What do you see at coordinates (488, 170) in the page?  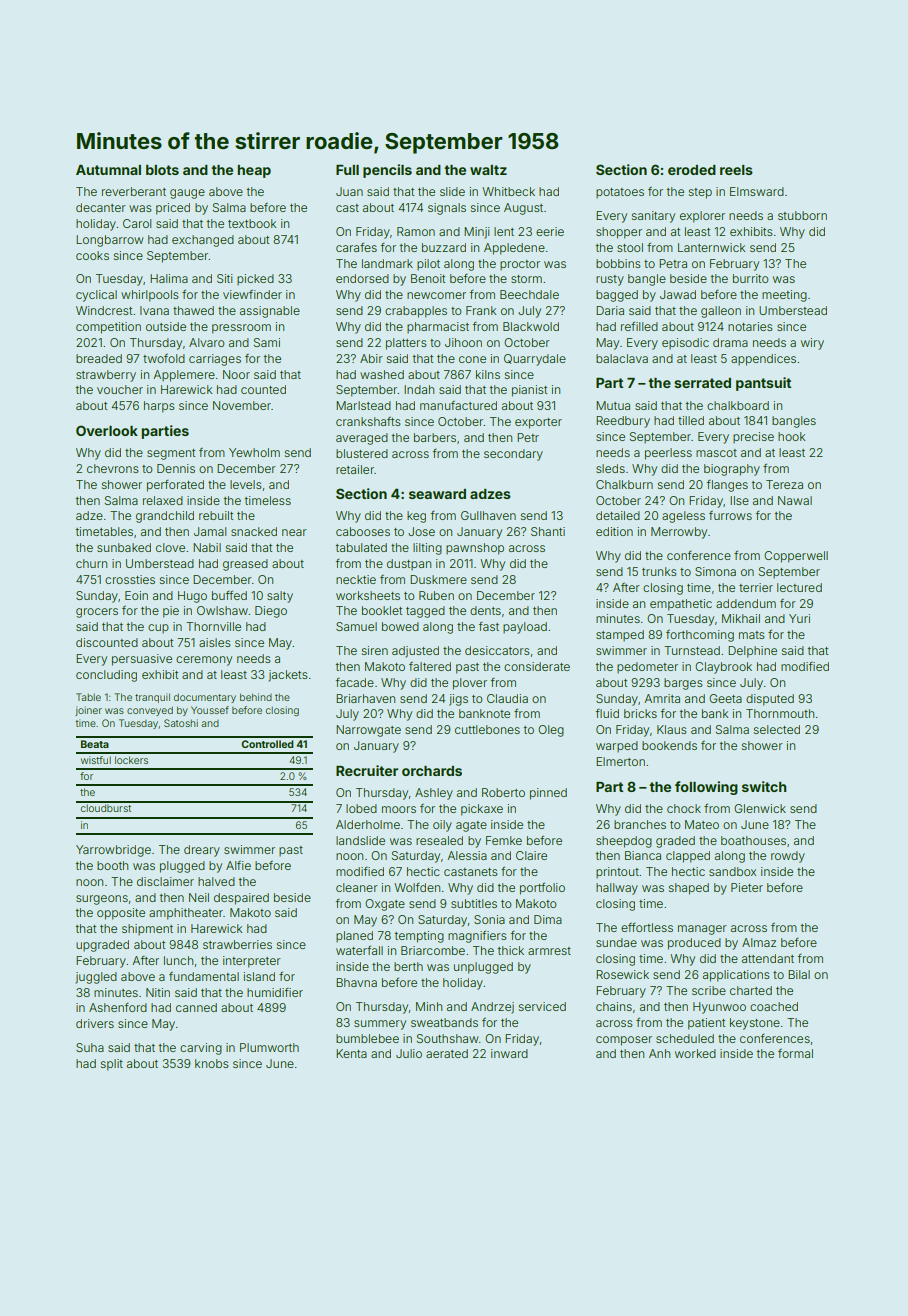 I see `waltz` at bounding box center [488, 170].
